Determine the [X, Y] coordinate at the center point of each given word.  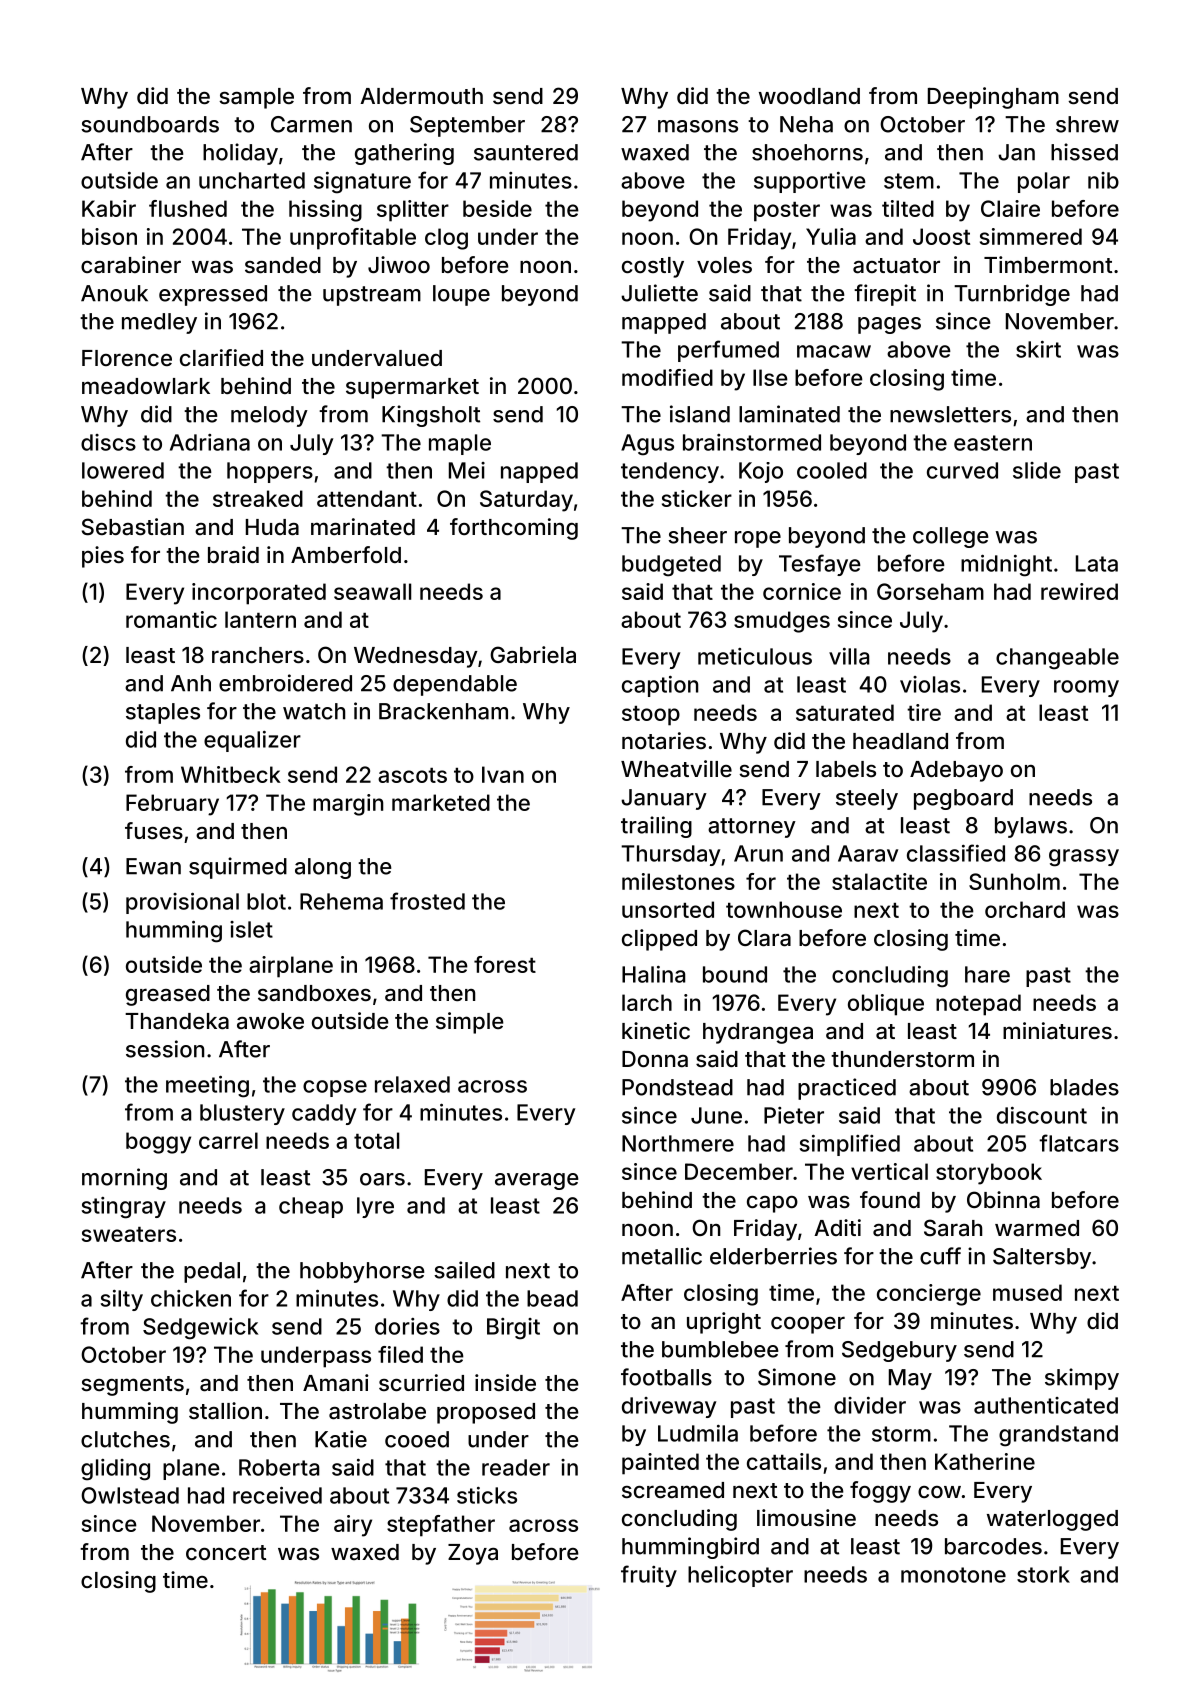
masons [698, 126]
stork [1043, 1574]
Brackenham [443, 711]
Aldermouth [421, 96]
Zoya [473, 1554]
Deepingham [993, 98]
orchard [1025, 909]
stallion [225, 1411]
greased [168, 995]
